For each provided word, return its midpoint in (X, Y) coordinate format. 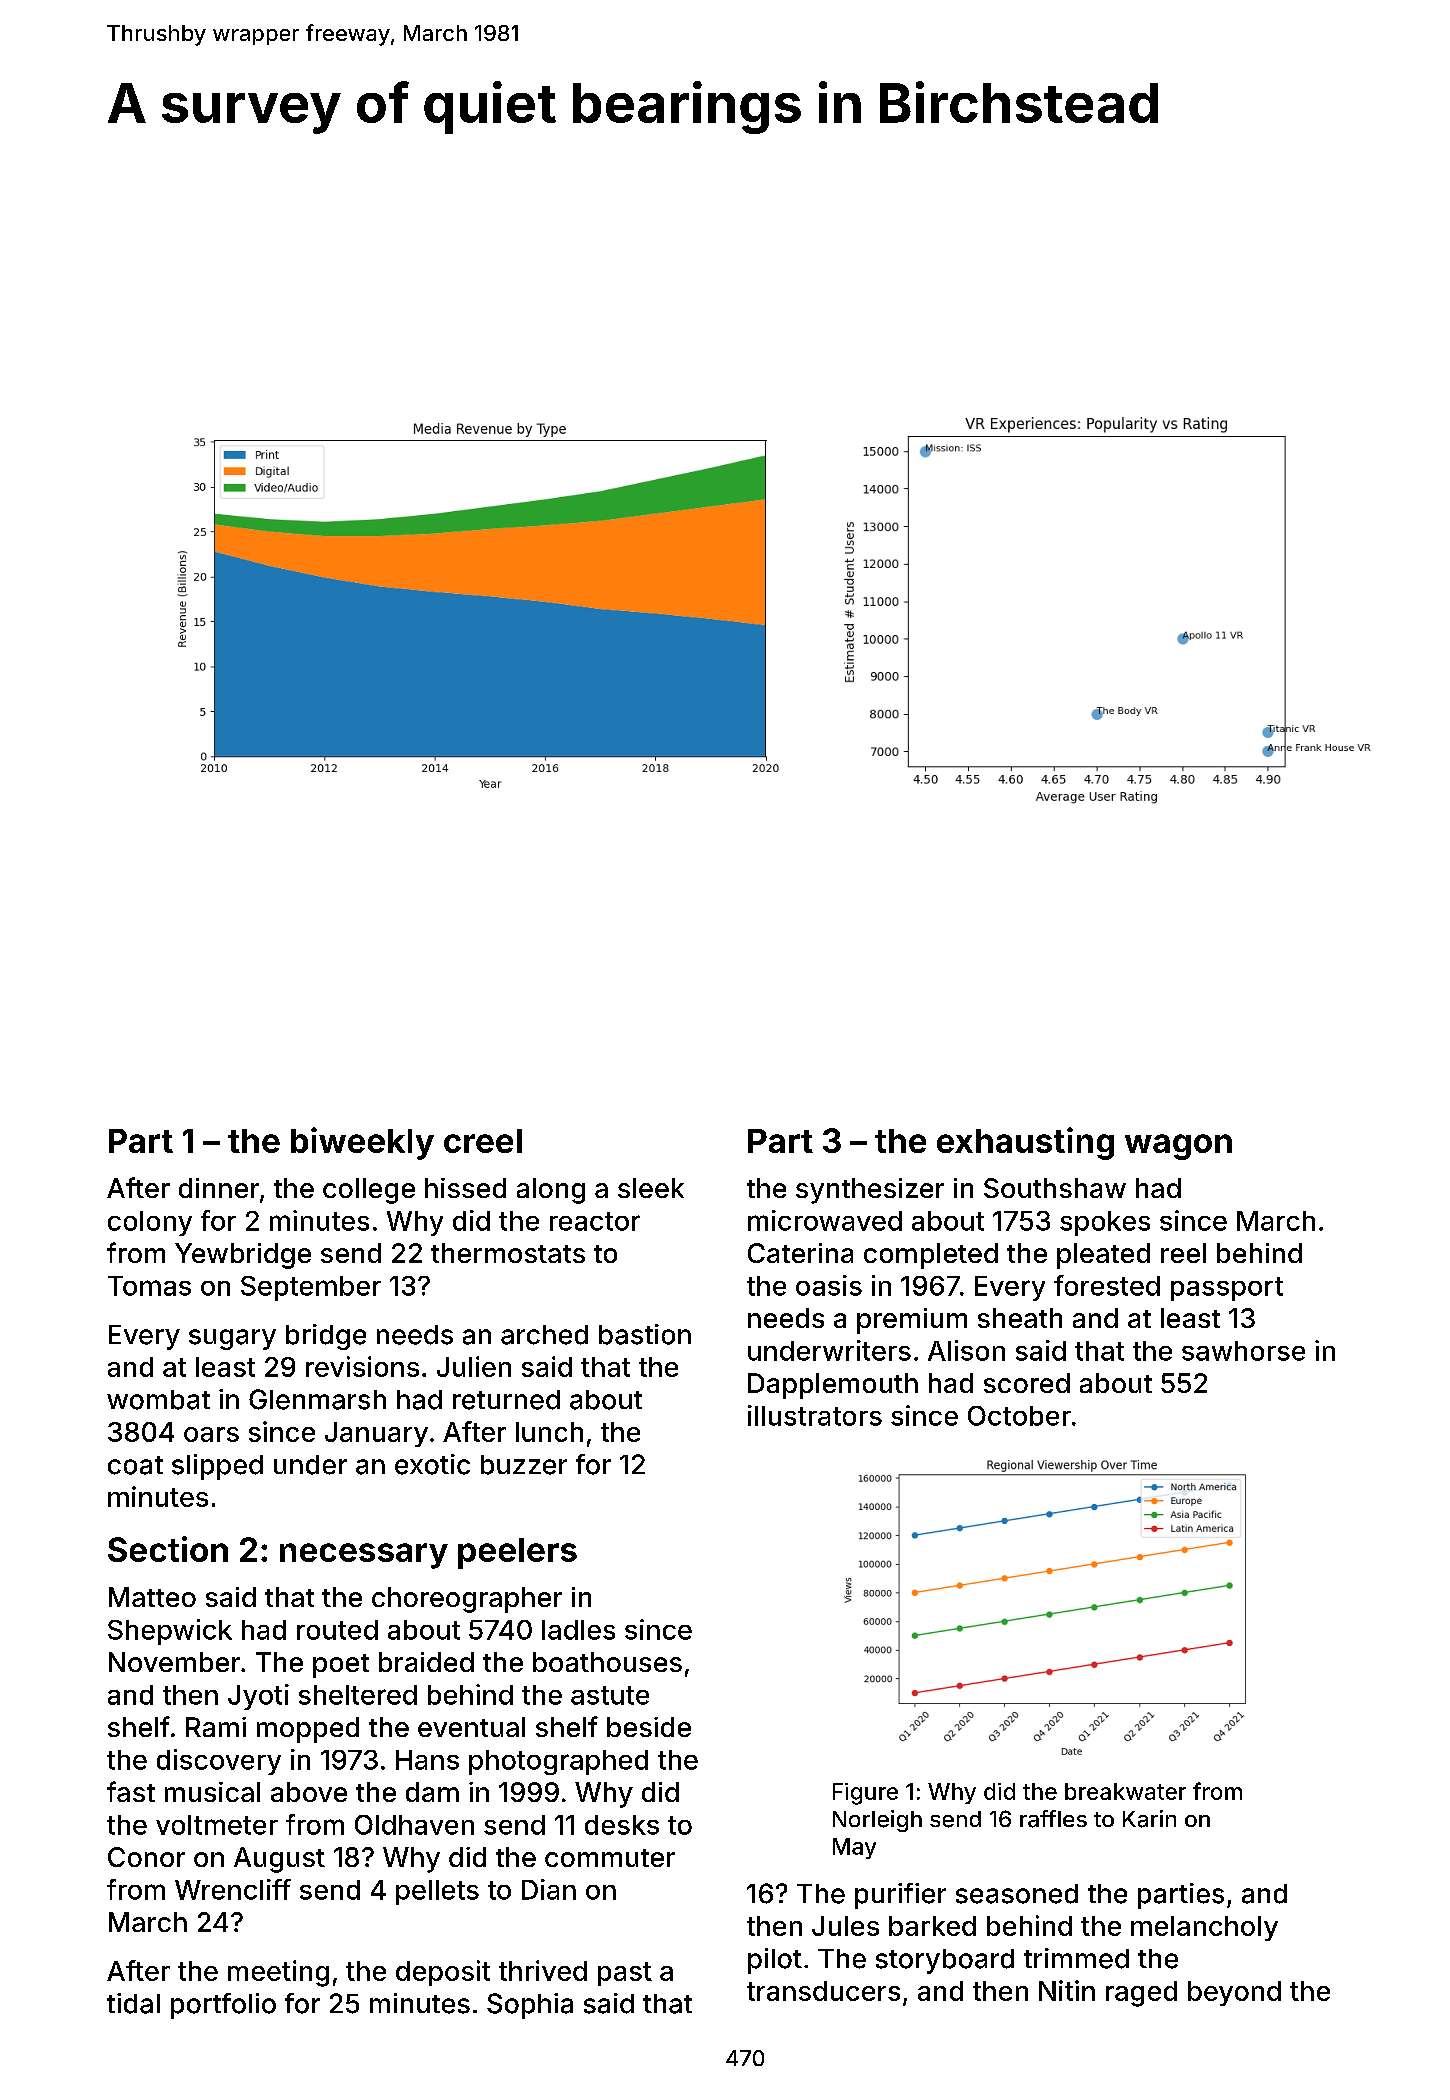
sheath (1020, 1318)
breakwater (1125, 1791)
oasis (829, 1285)
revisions (362, 1366)
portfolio (223, 2006)
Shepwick (170, 1632)
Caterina (800, 1253)
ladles (578, 1630)
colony (150, 1223)
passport (1227, 1289)
